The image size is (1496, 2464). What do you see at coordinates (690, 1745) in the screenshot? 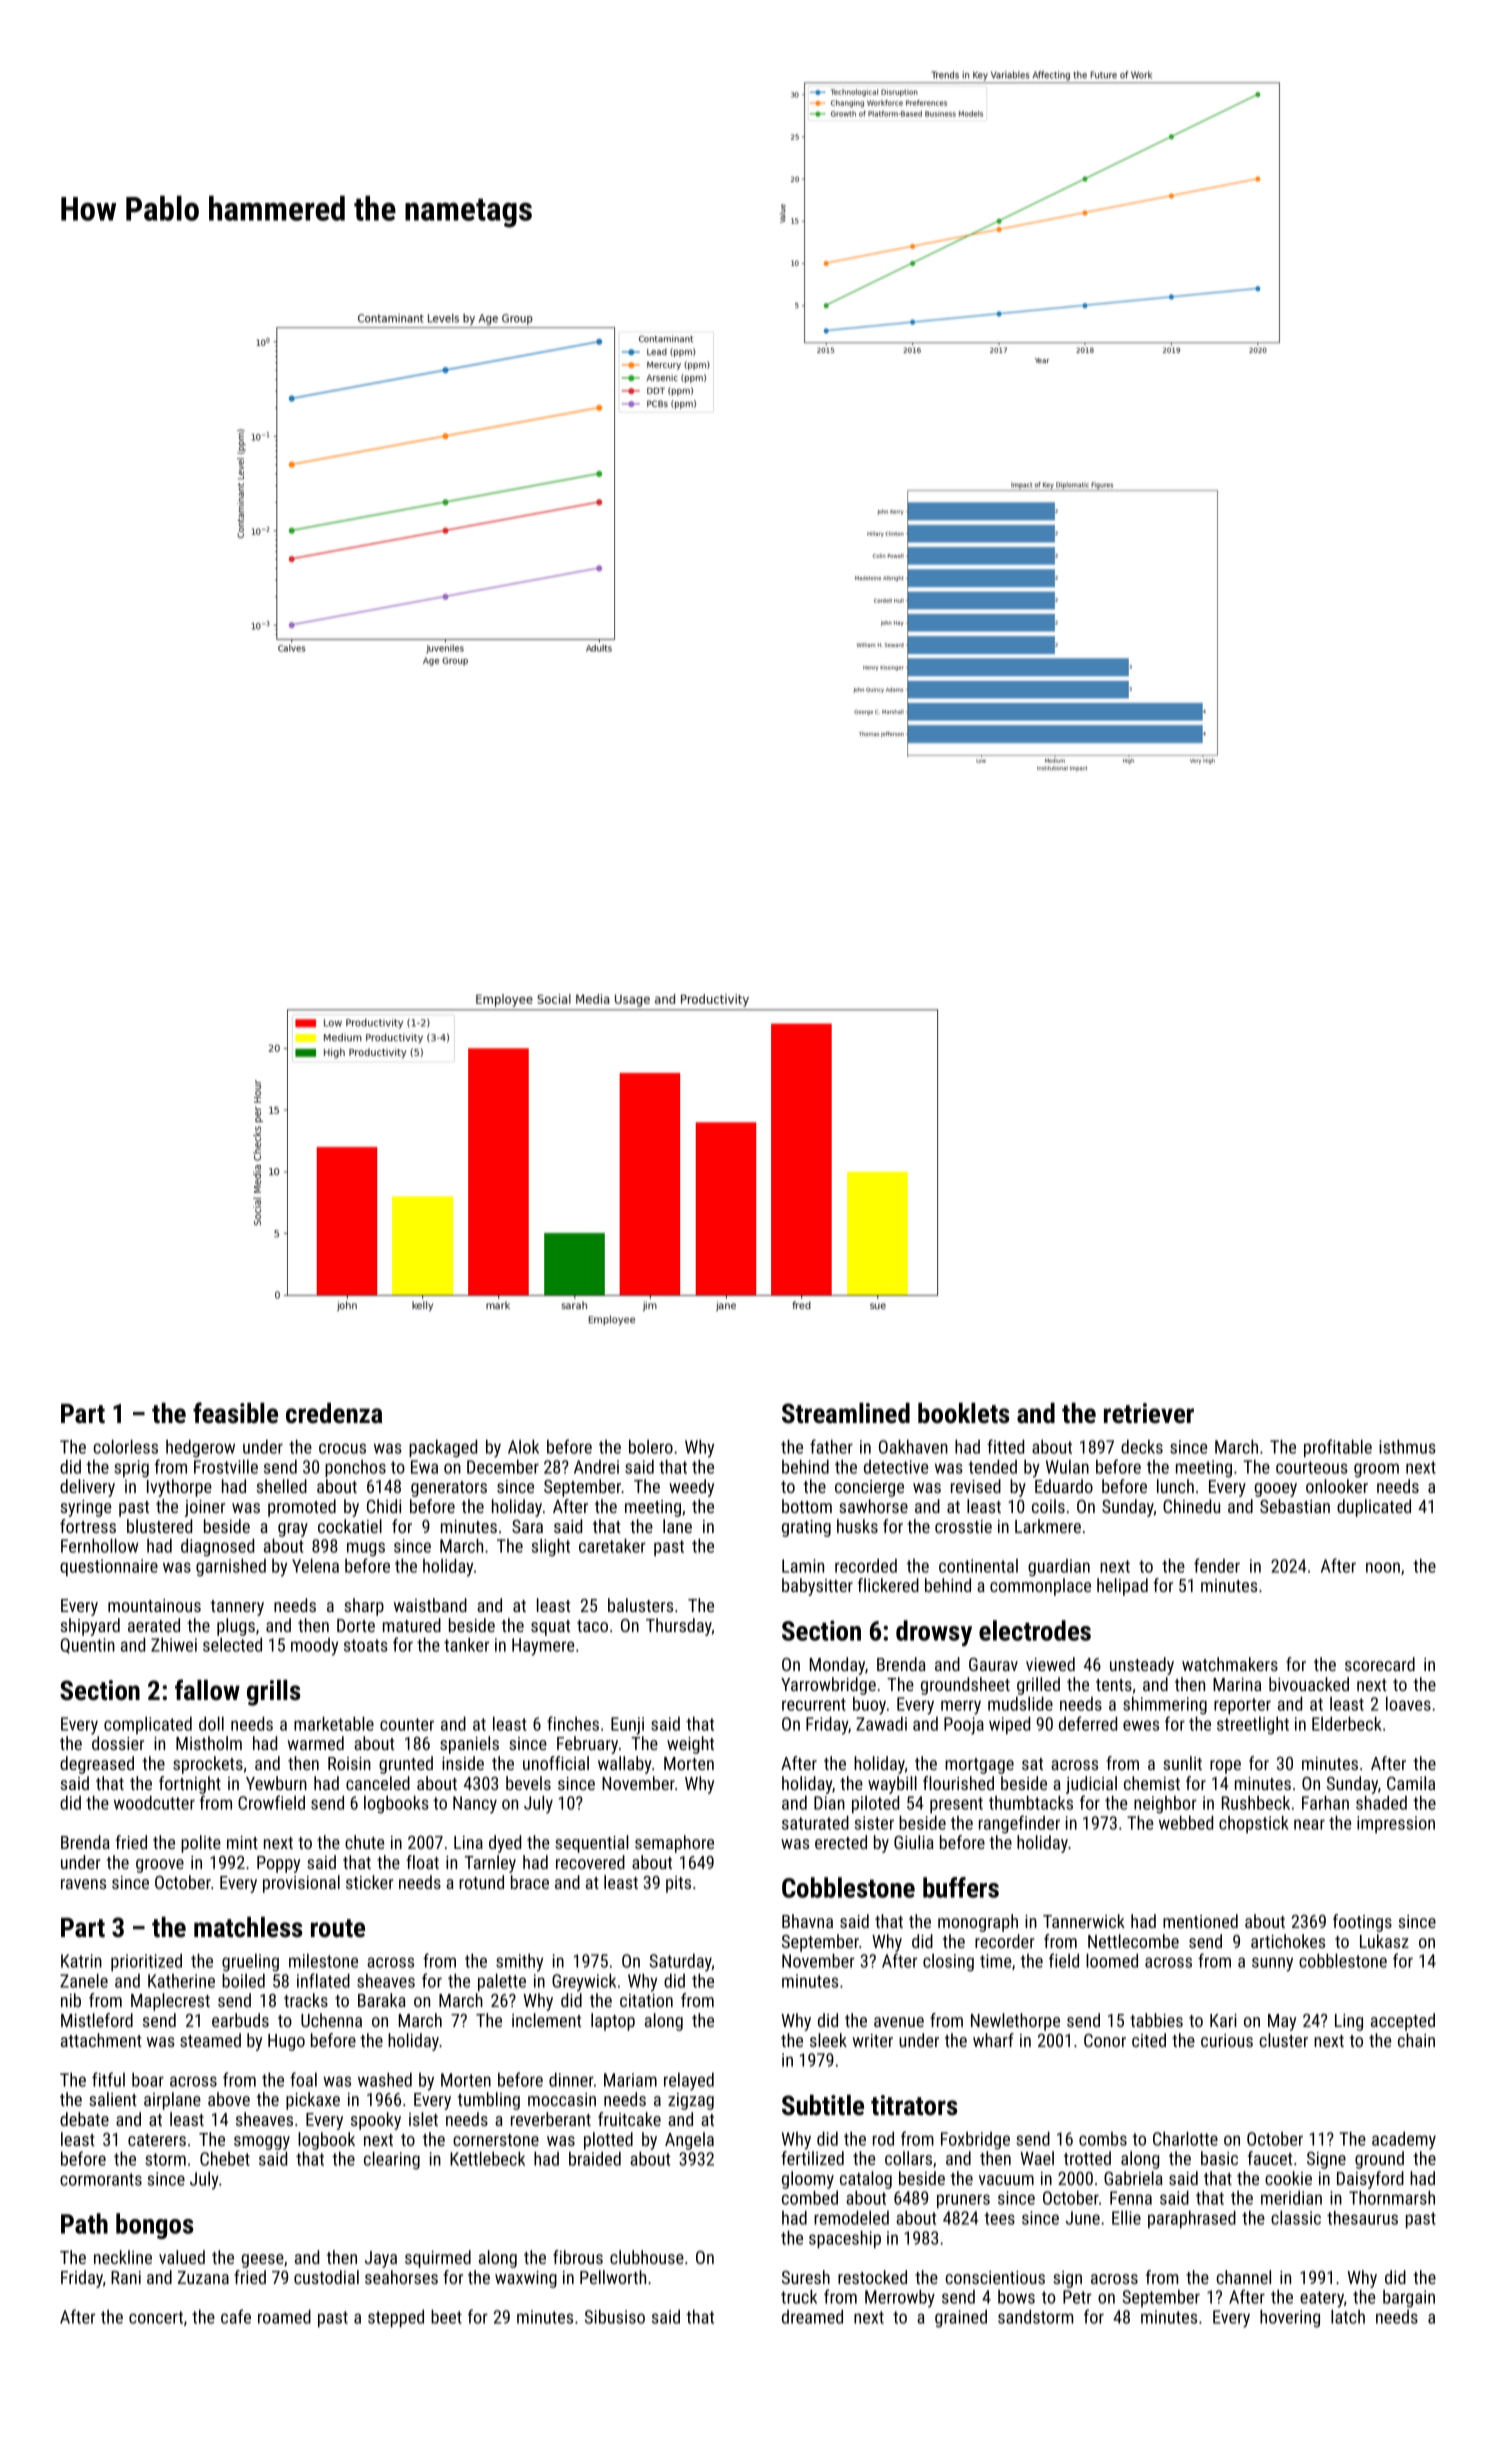
I see `weight` at bounding box center [690, 1745].
